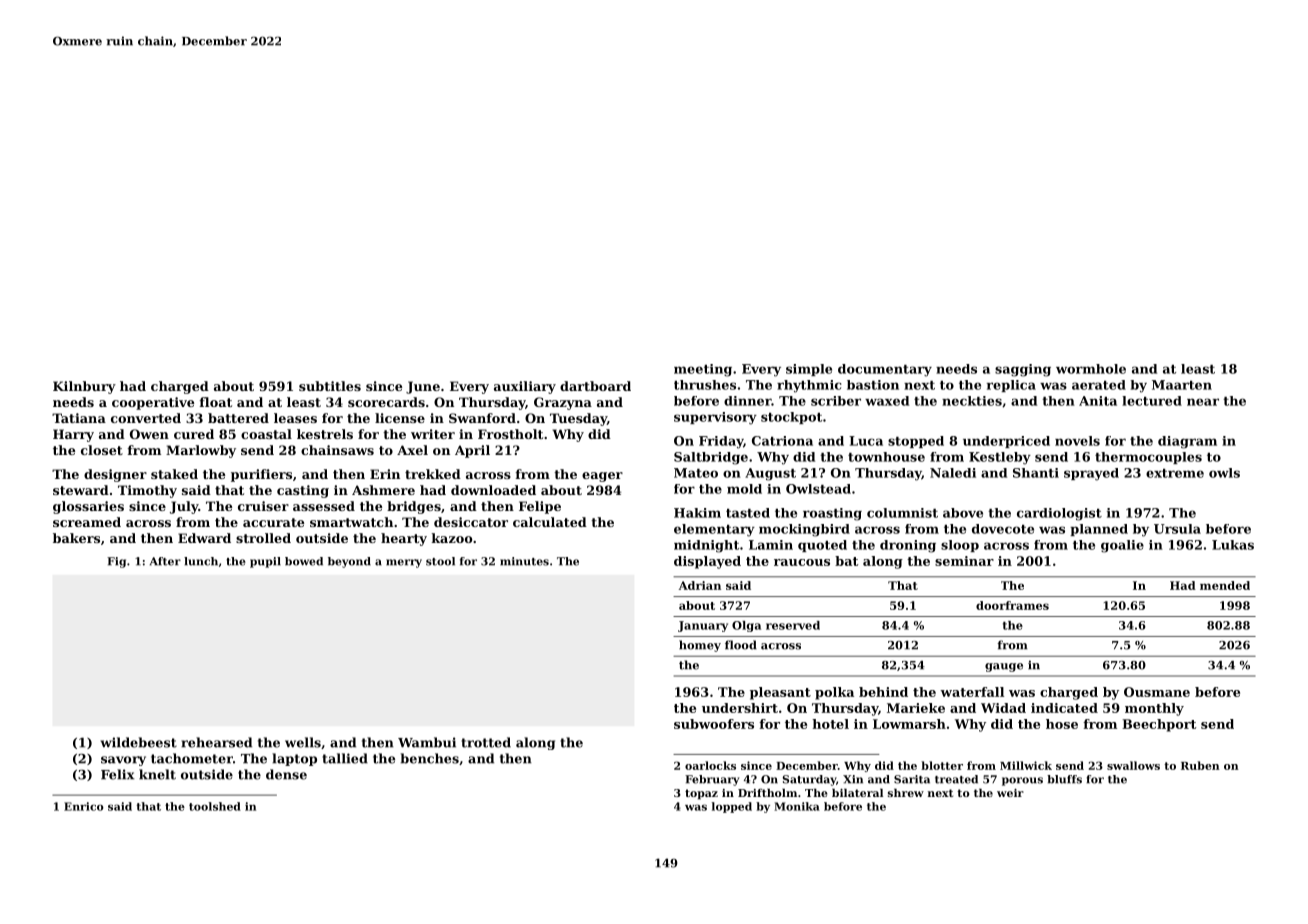  Describe the element at coordinates (216, 742) in the page. I see `rehearsed` at that location.
